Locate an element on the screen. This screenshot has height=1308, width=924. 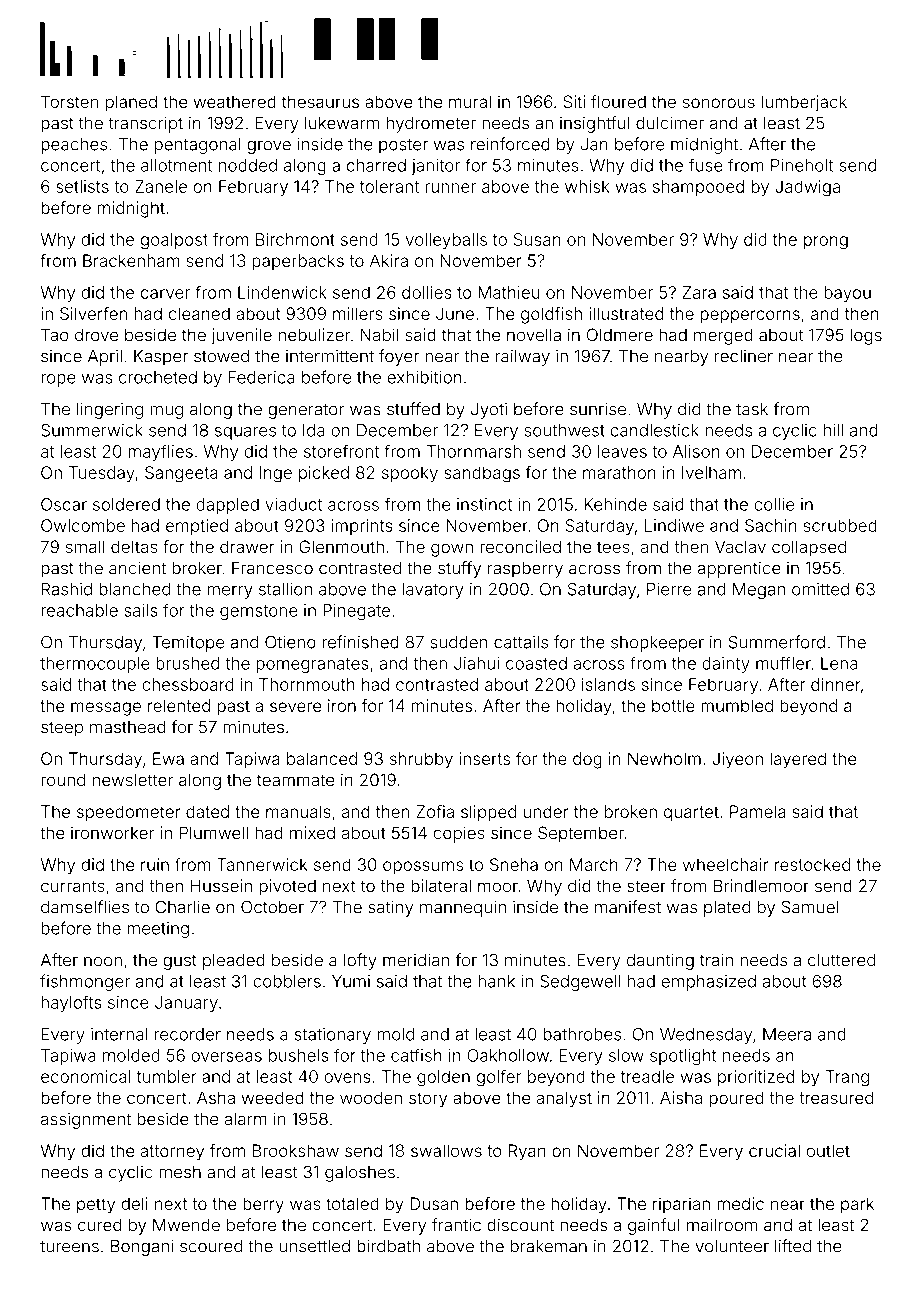
sonorous is located at coordinates (719, 103).
